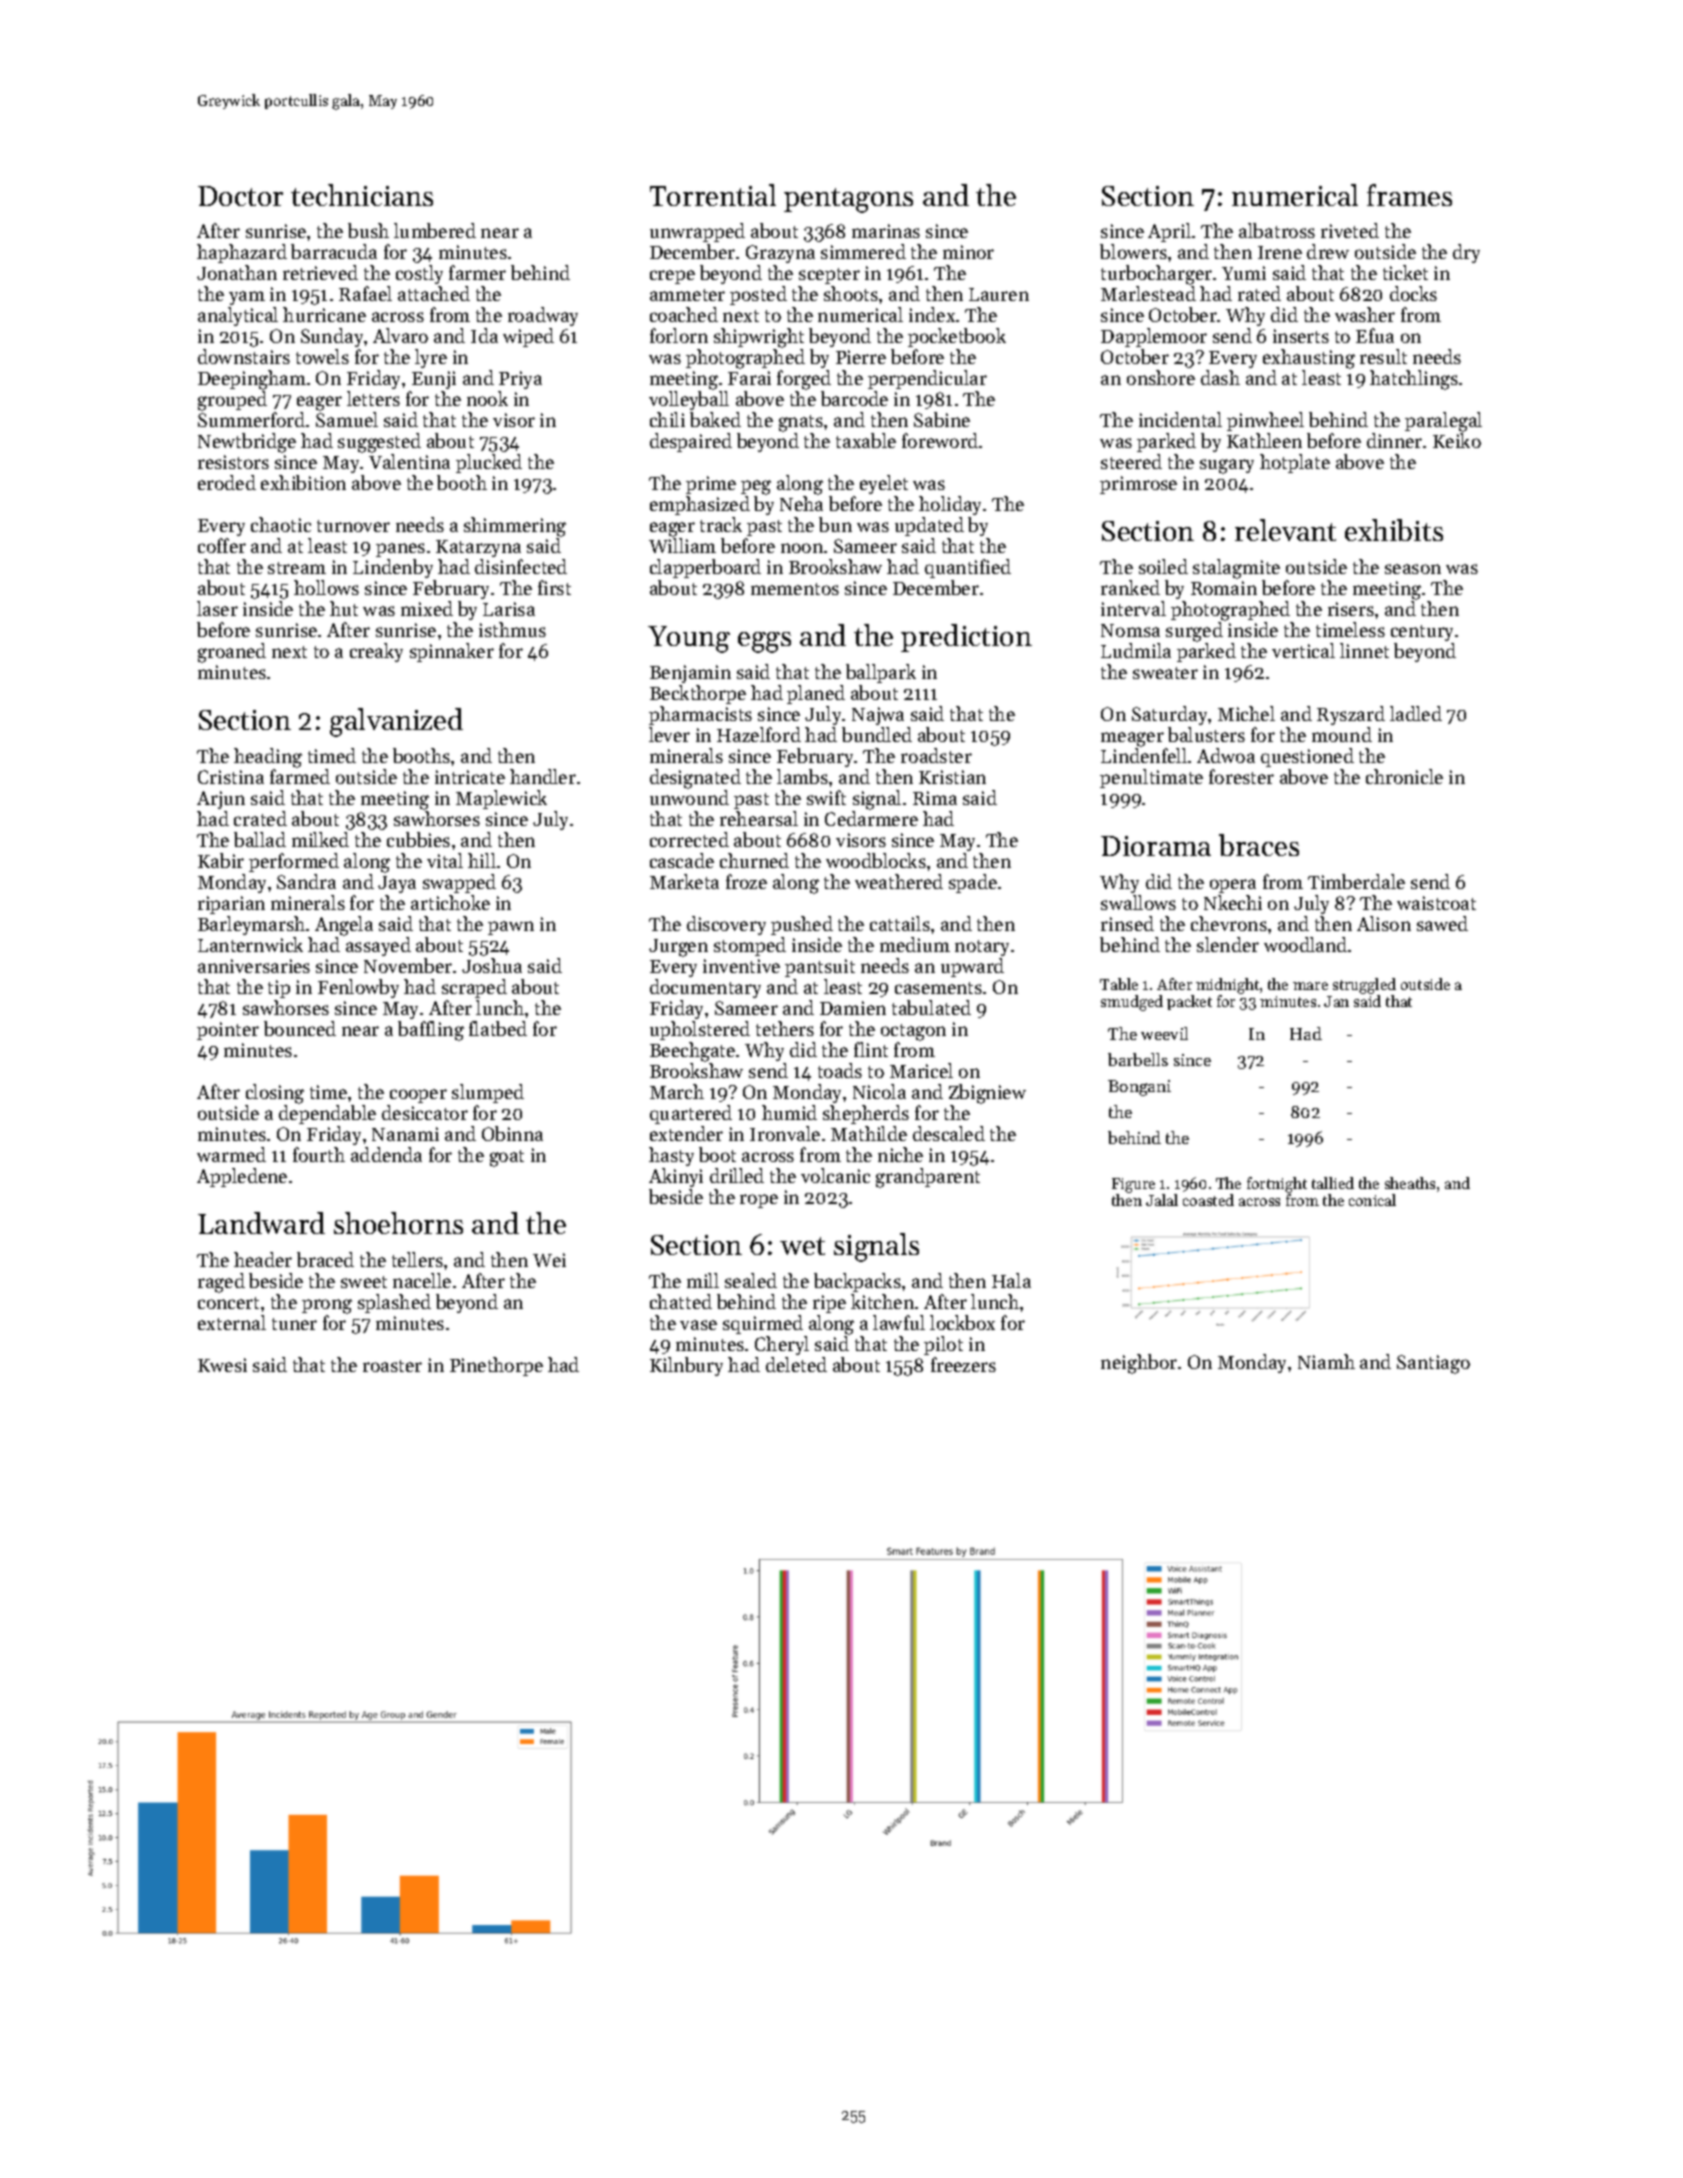 The image size is (1683, 2178). Describe the element at coordinates (1328, 251) in the page. I see `drew` at that location.
